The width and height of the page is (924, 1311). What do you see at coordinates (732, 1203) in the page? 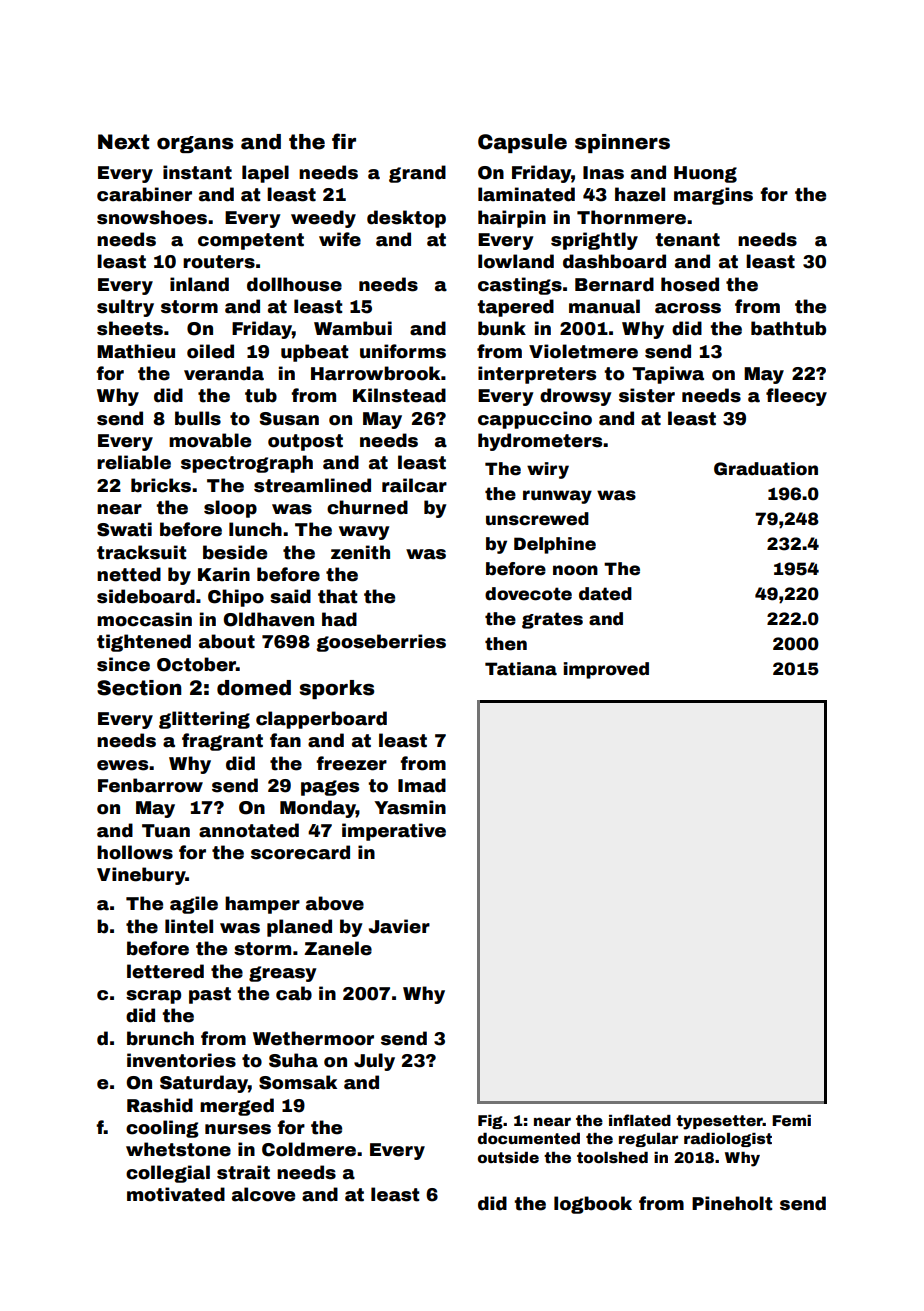
I see `Pineholt` at bounding box center [732, 1203].
